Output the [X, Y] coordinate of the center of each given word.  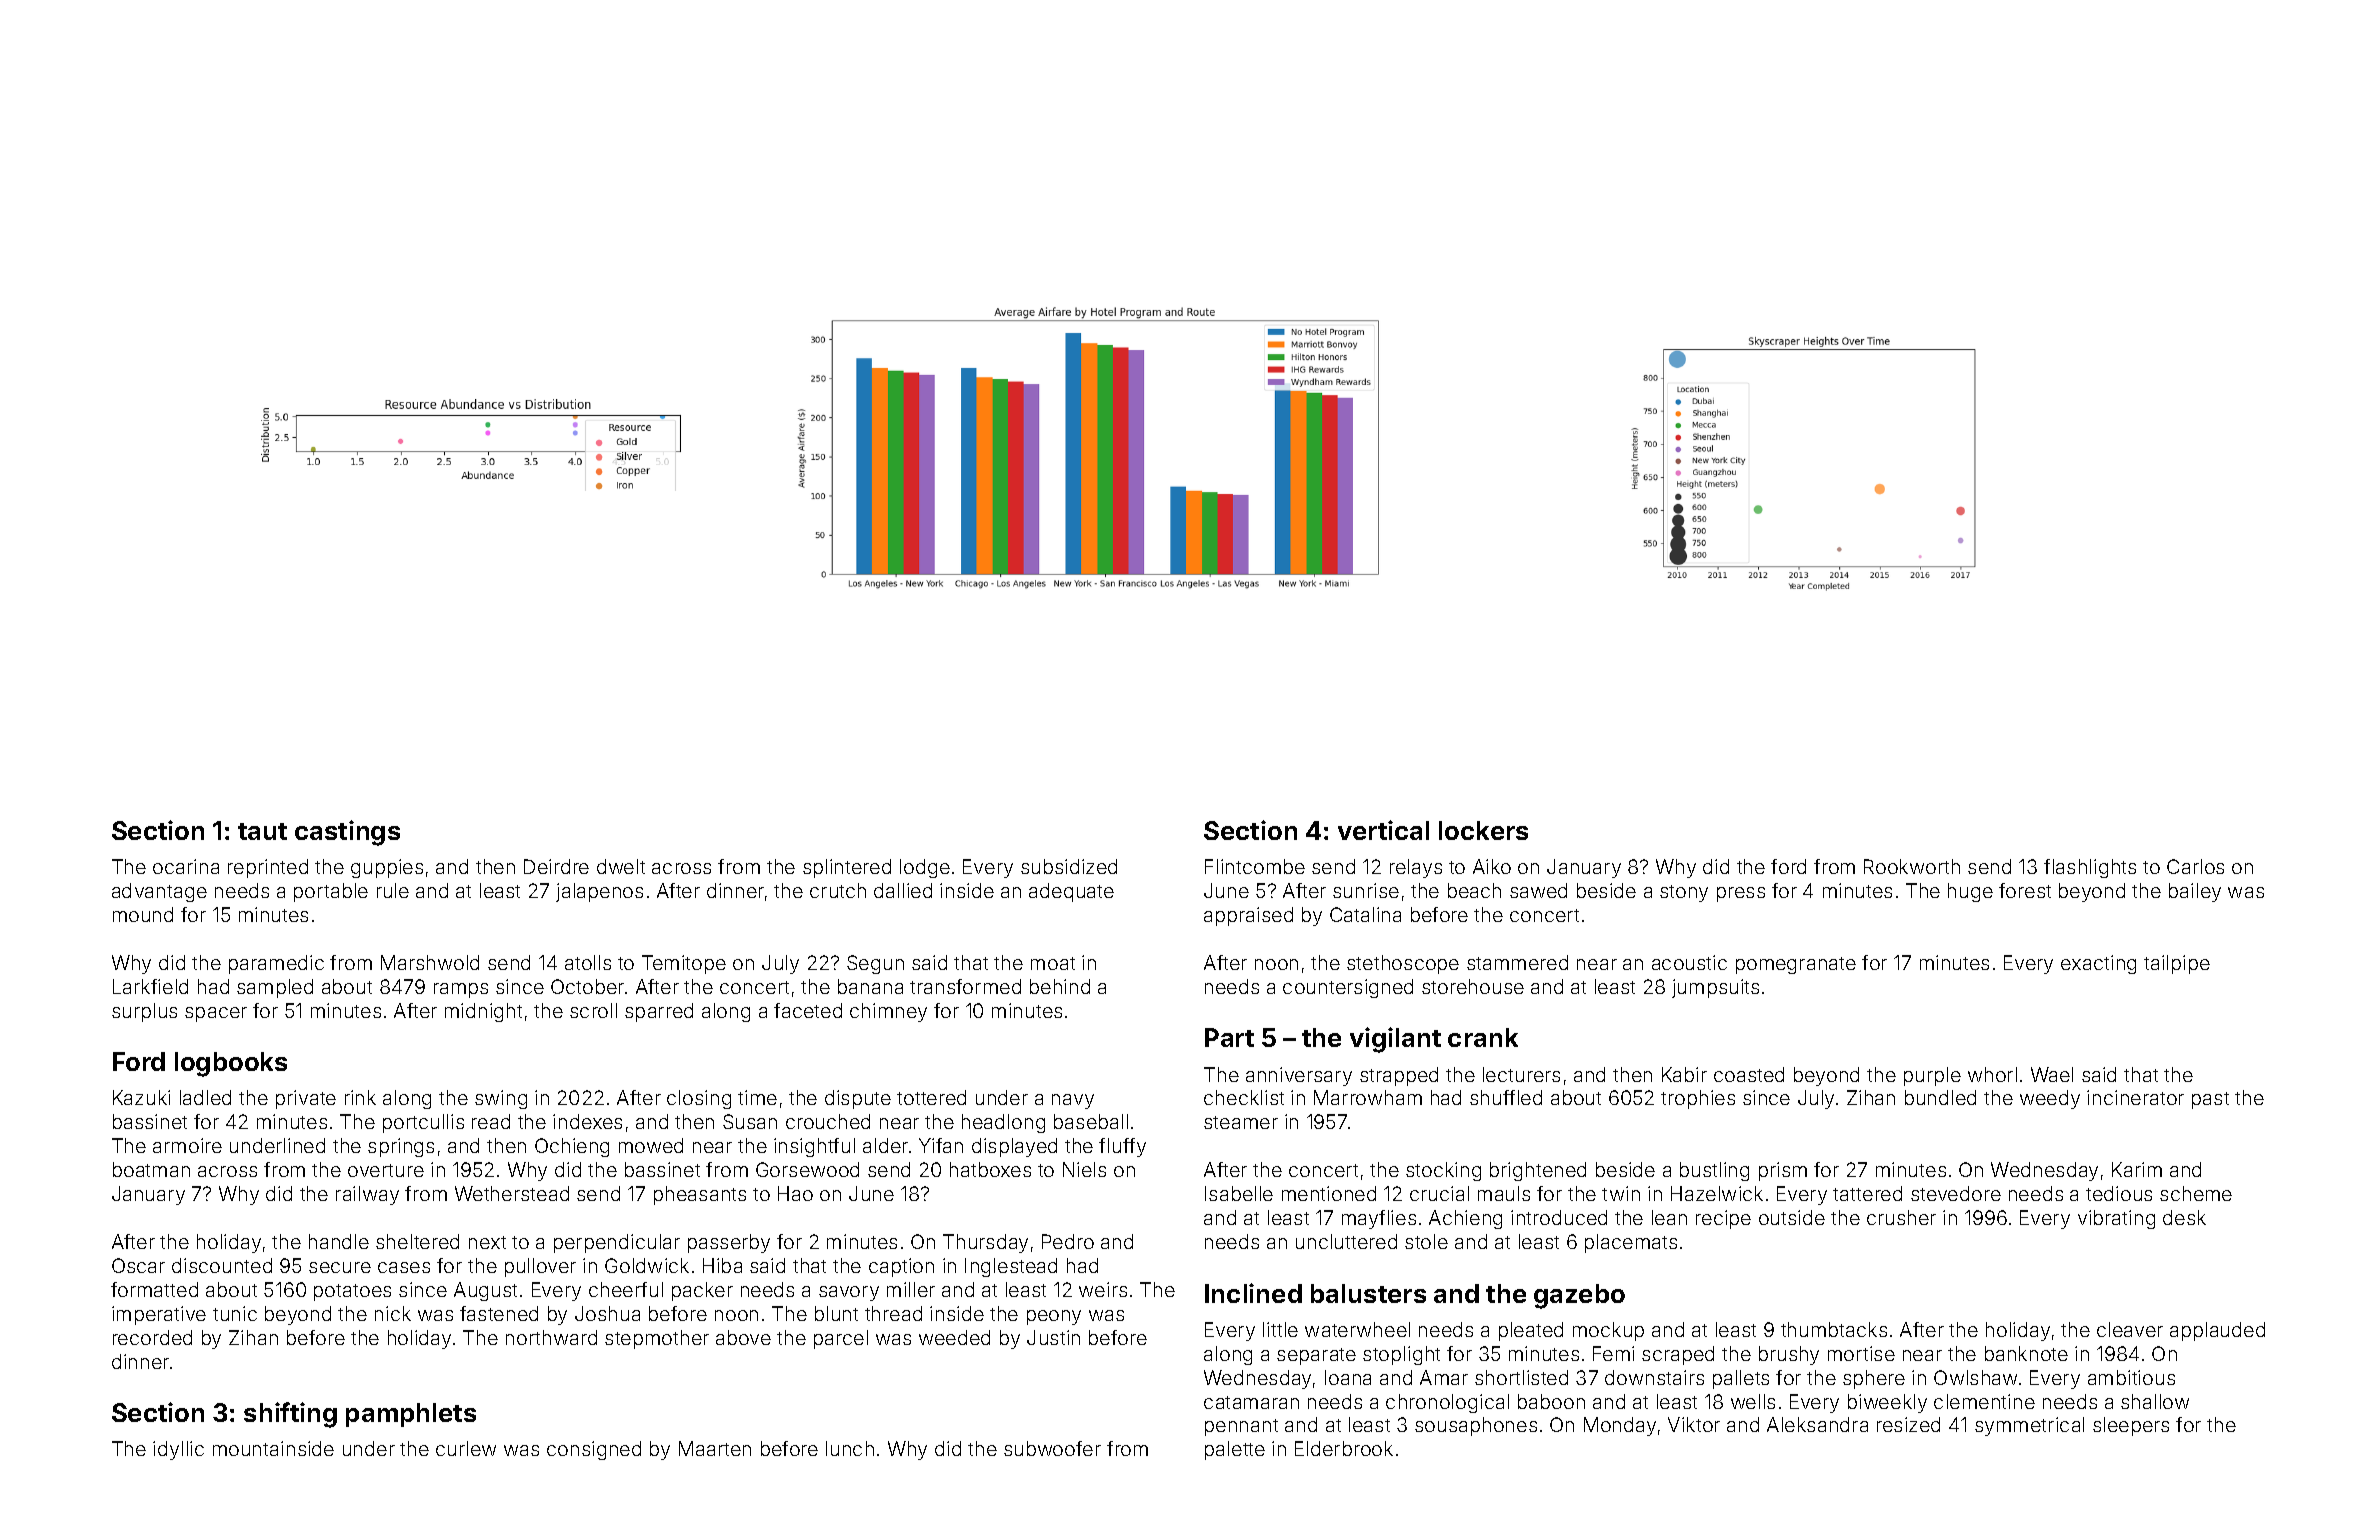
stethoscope [1403, 964]
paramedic [276, 964]
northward [551, 1337]
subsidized [1069, 866]
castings [347, 833]
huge [1970, 892]
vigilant [1395, 1040]
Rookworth [1912, 866]
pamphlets [411, 1415]
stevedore [1956, 1193]
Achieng [1465, 1219]
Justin [1053, 1337]
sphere [1874, 1379]
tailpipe [2177, 964]
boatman [151, 1169]
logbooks [231, 1064]
